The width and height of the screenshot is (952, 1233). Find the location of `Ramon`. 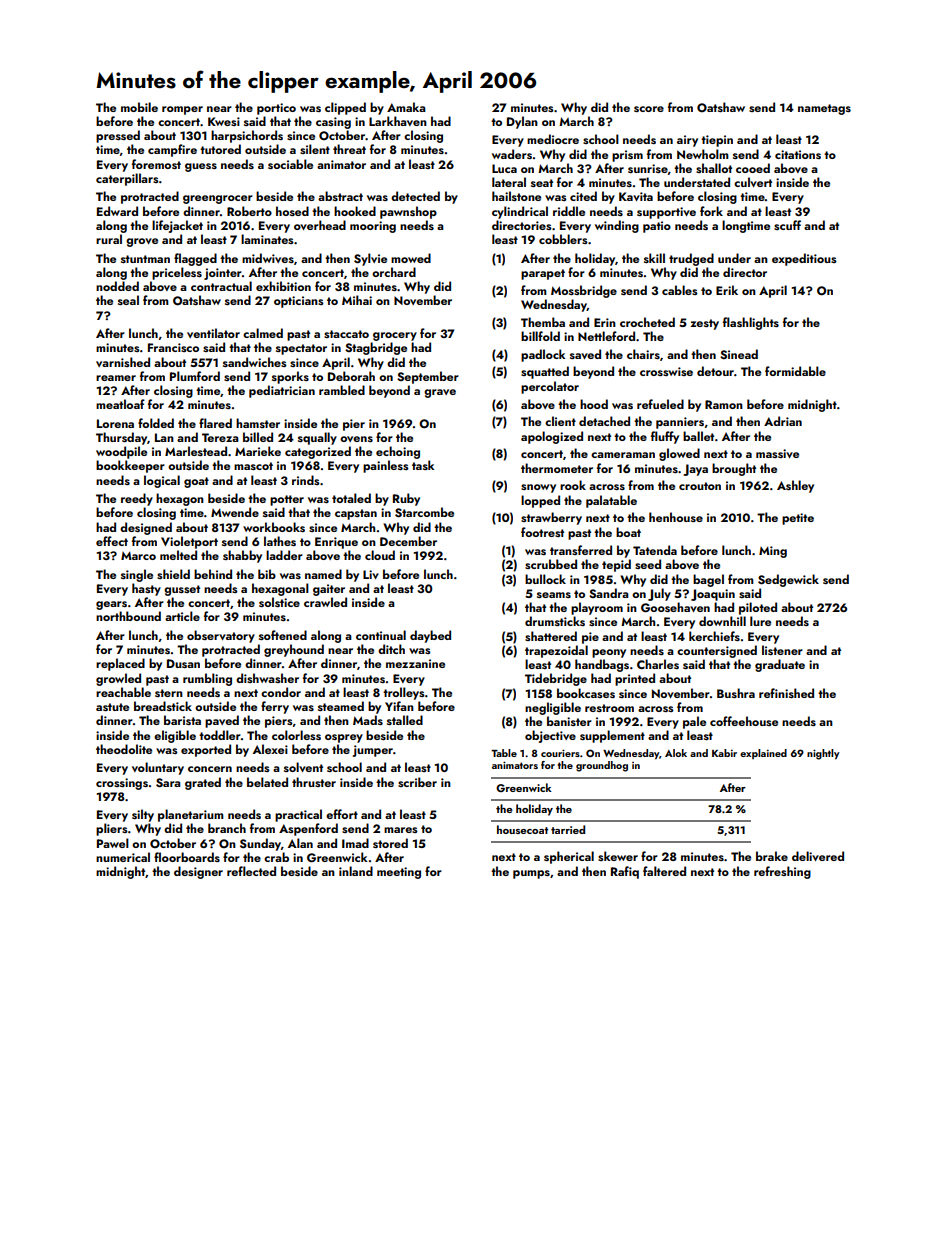

Ramon is located at coordinates (724, 404).
